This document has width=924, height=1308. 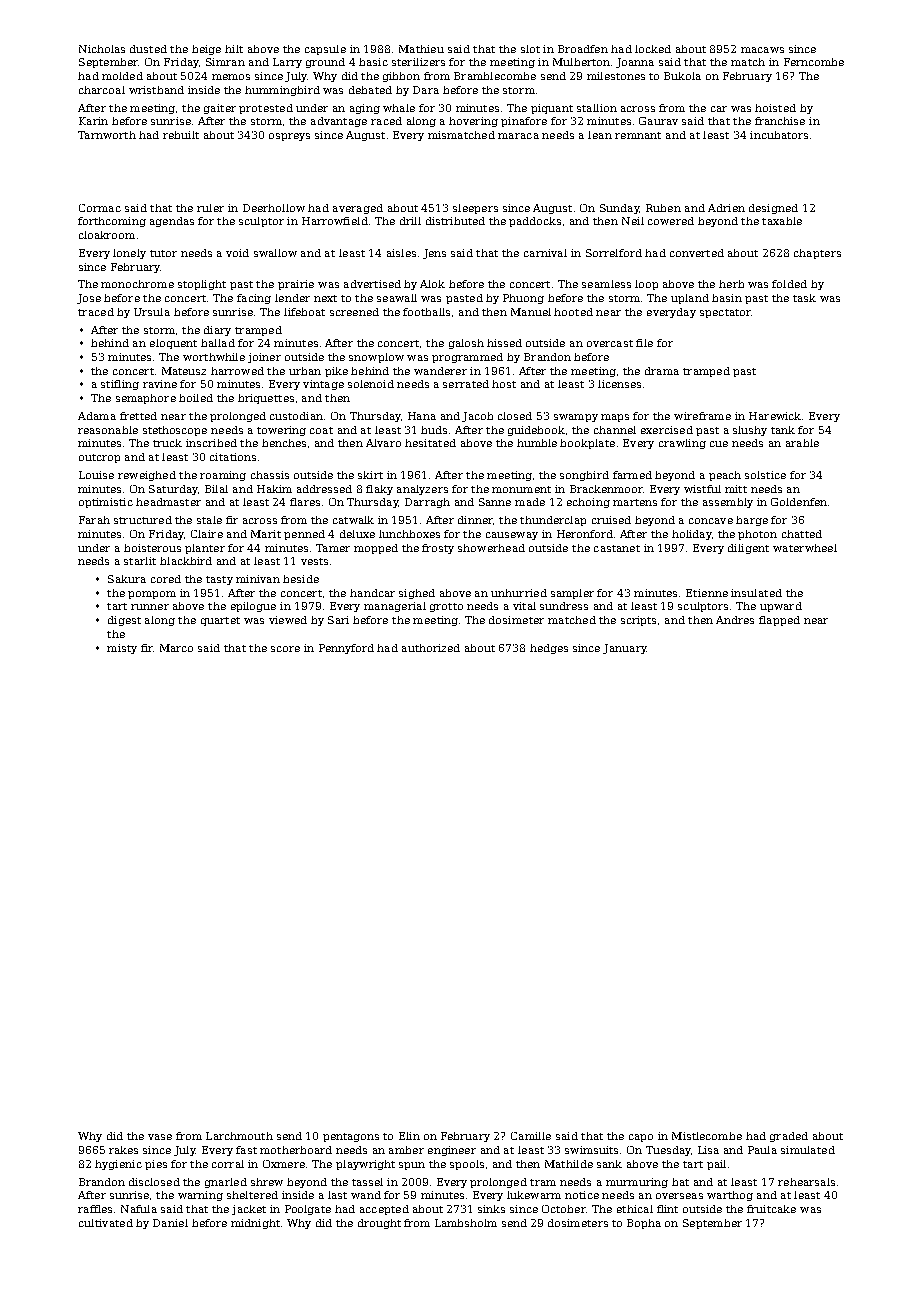 What do you see at coordinates (106, 1223) in the document?
I see `cultivated` at bounding box center [106, 1223].
